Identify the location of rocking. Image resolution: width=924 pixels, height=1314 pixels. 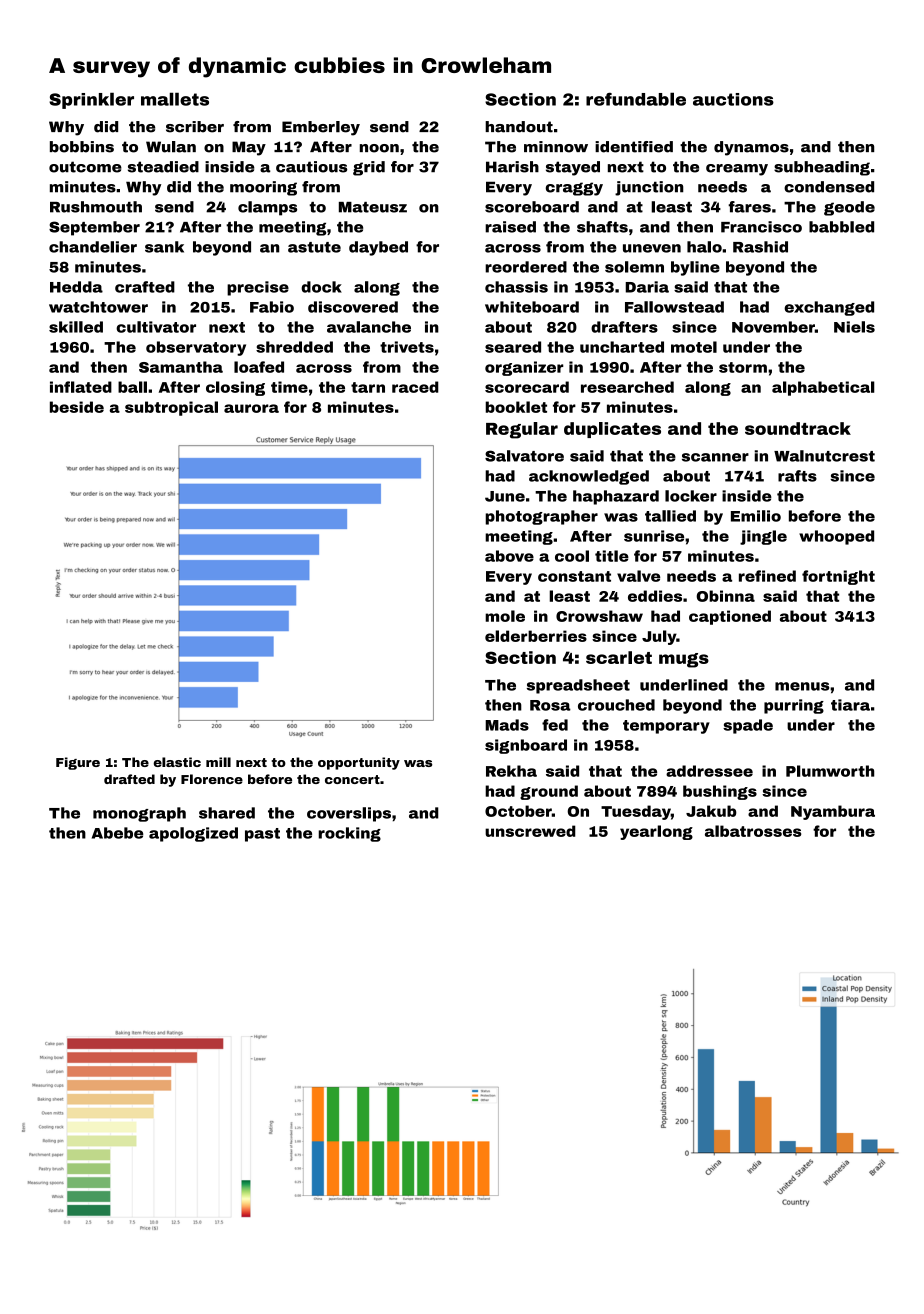
(350, 834).
